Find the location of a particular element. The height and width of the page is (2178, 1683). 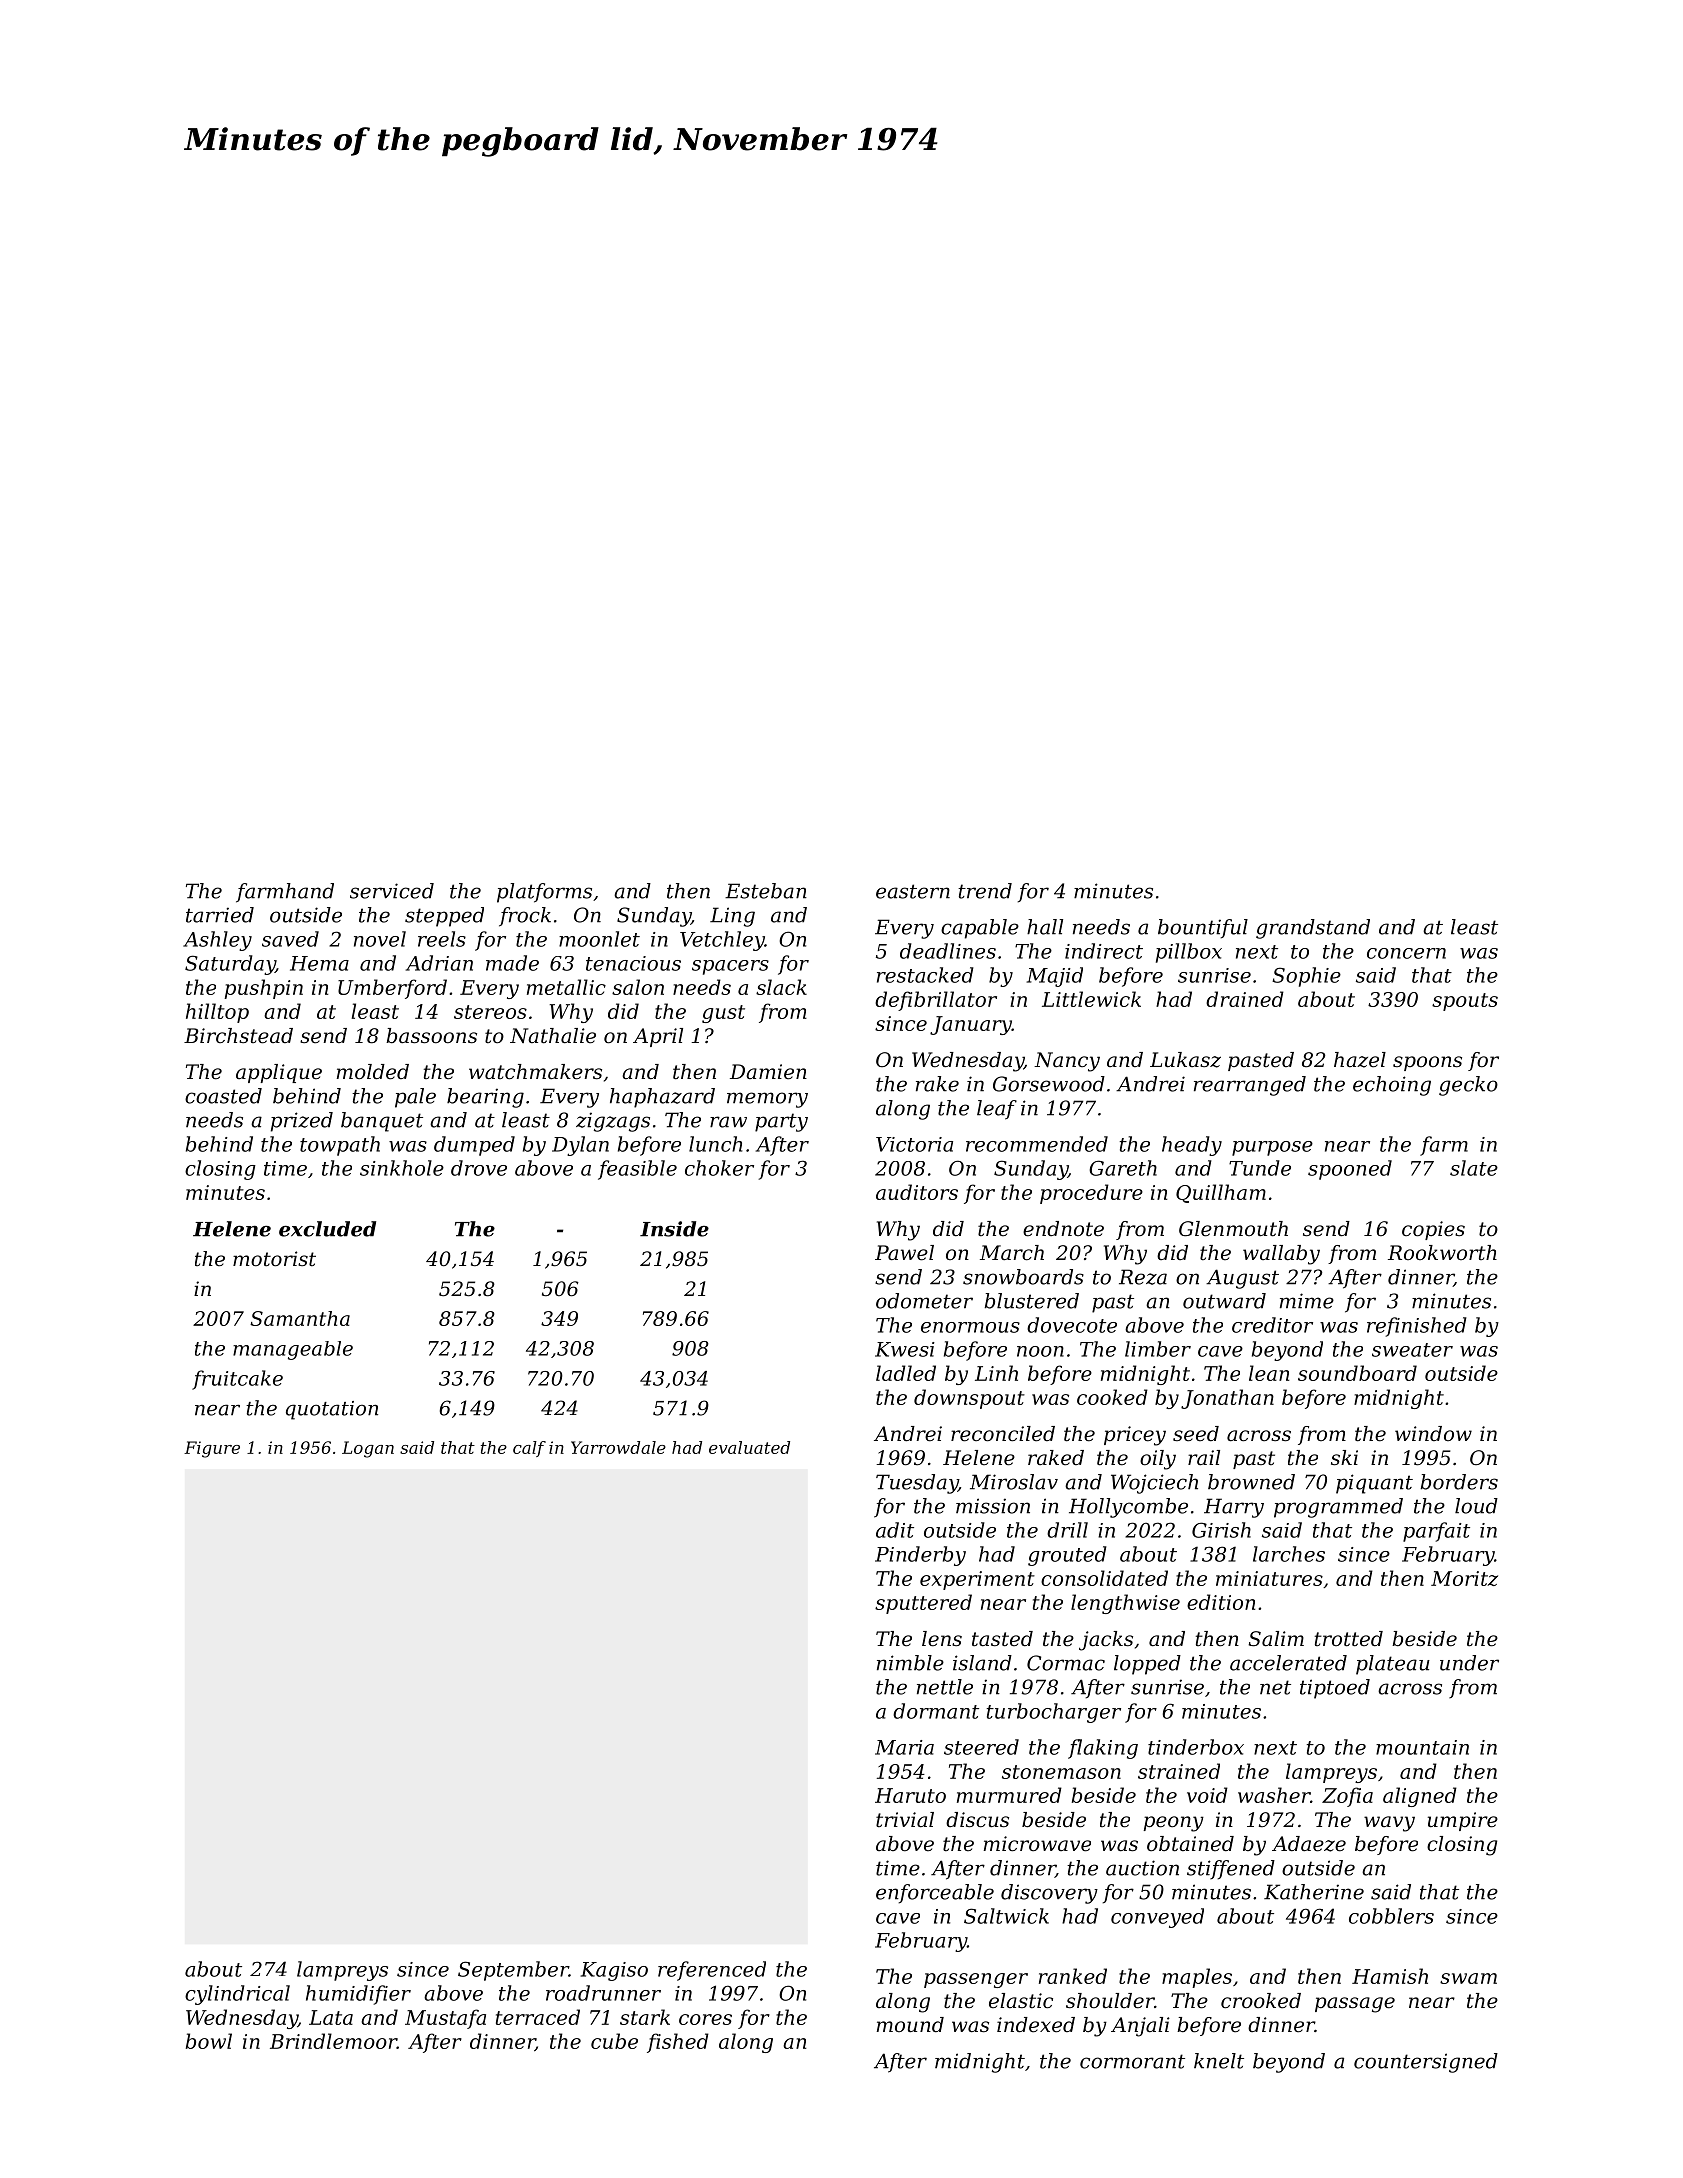

fruitcake is located at coordinates (237, 1380).
